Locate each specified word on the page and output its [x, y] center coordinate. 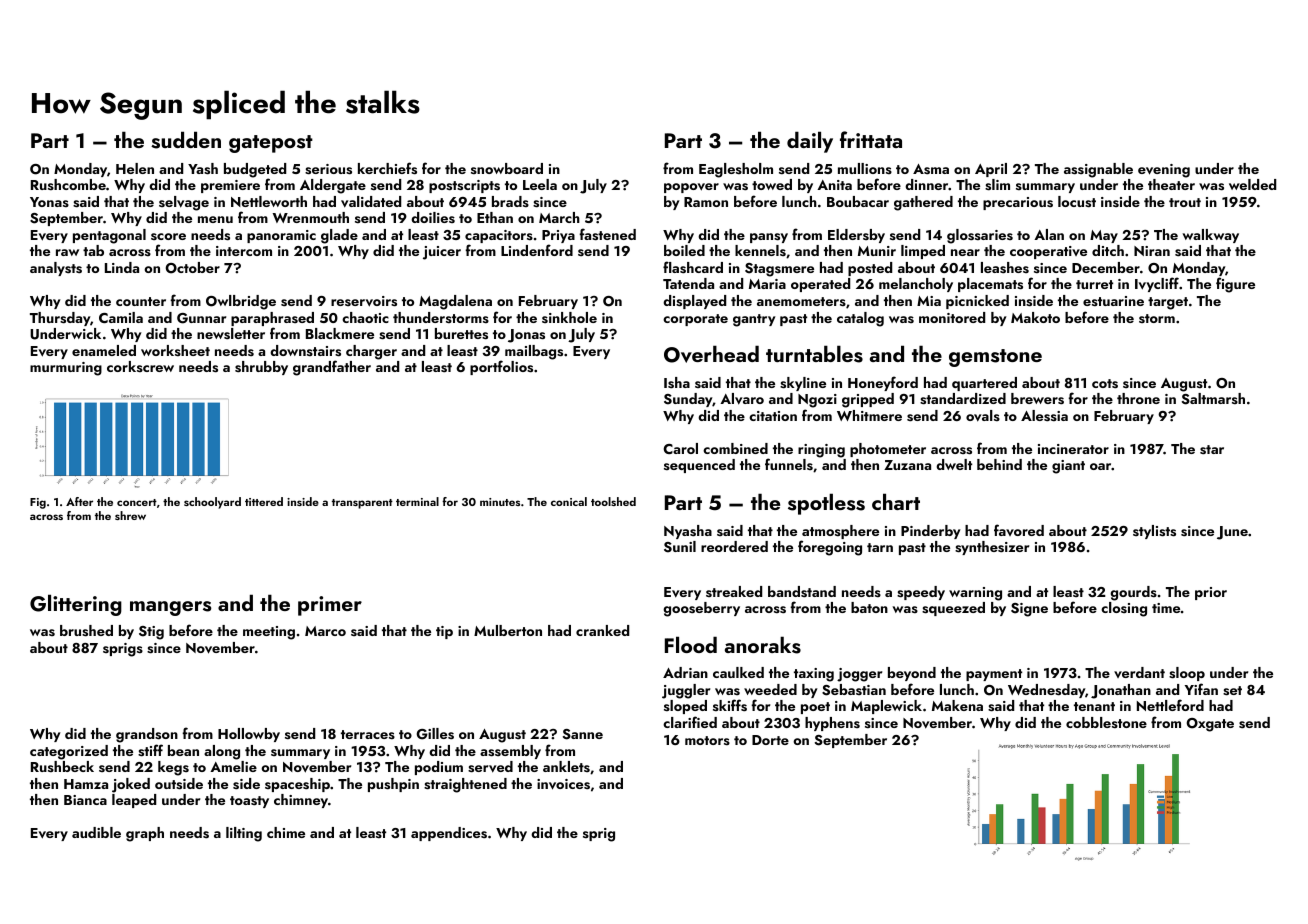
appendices [449, 834]
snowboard [507, 168]
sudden [186, 140]
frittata [871, 139]
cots [1105, 384]
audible [96, 832]
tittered [264, 501]
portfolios [501, 367]
